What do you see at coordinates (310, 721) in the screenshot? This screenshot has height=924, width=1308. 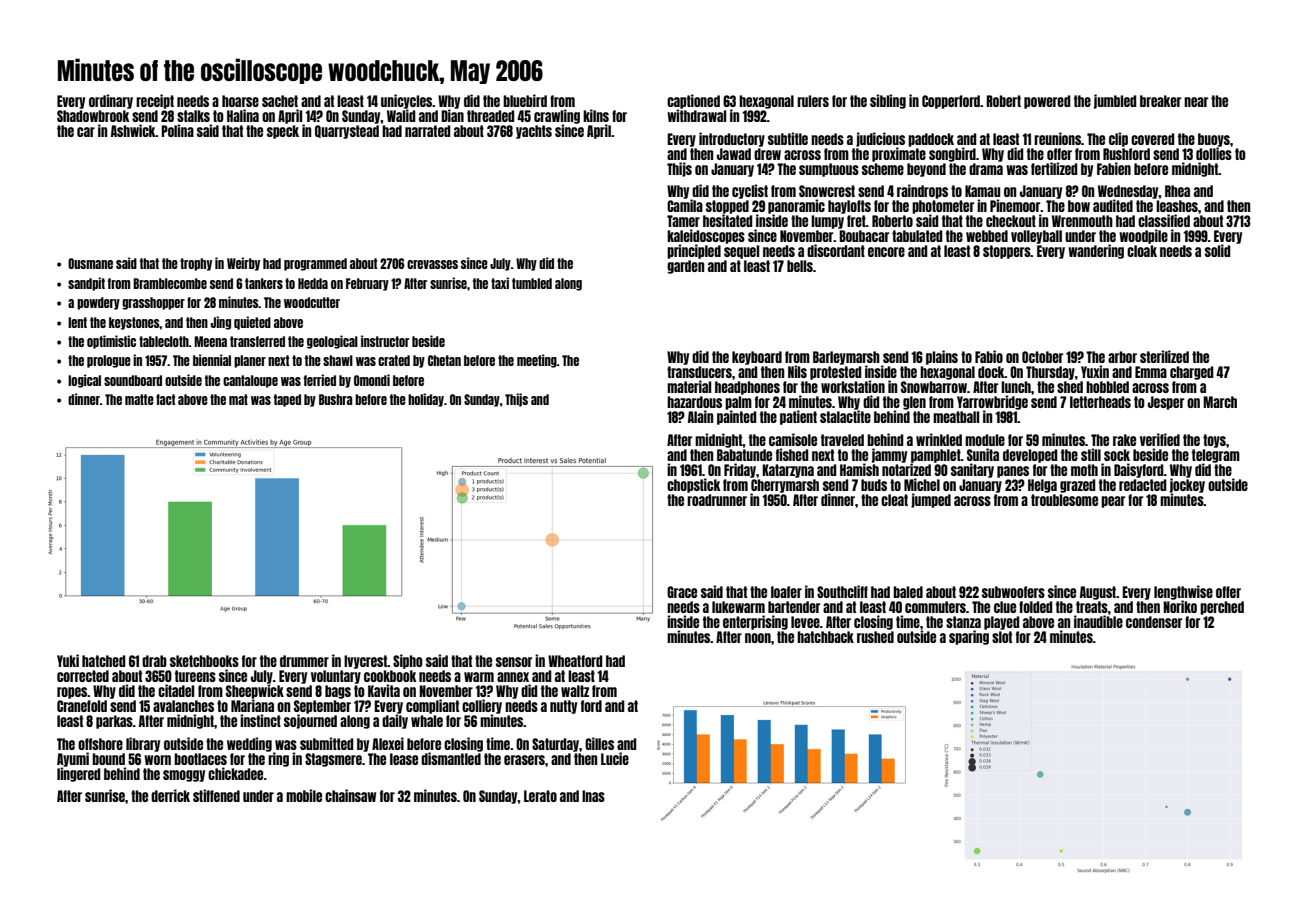 I see `sojourned` at bounding box center [310, 721].
